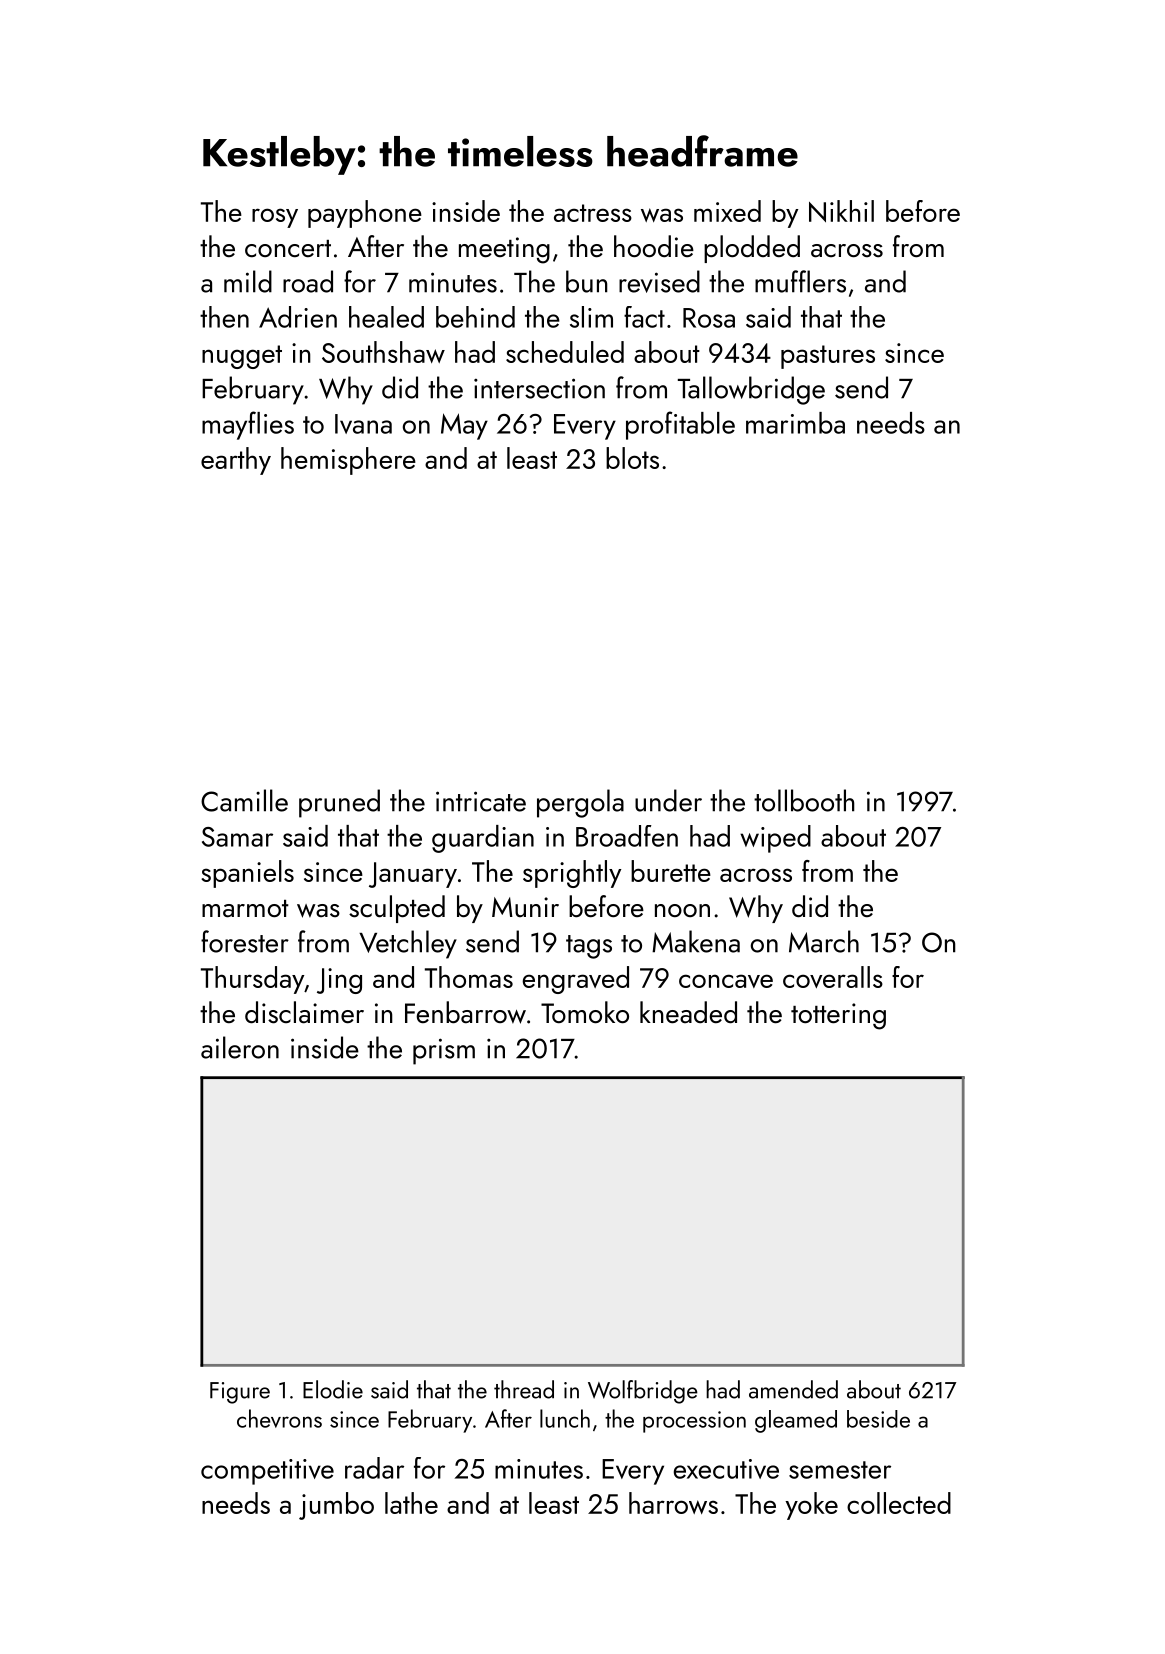 This document has height=1654, width=1165. Describe the element at coordinates (811, 1506) in the document. I see `yoke` at that location.
